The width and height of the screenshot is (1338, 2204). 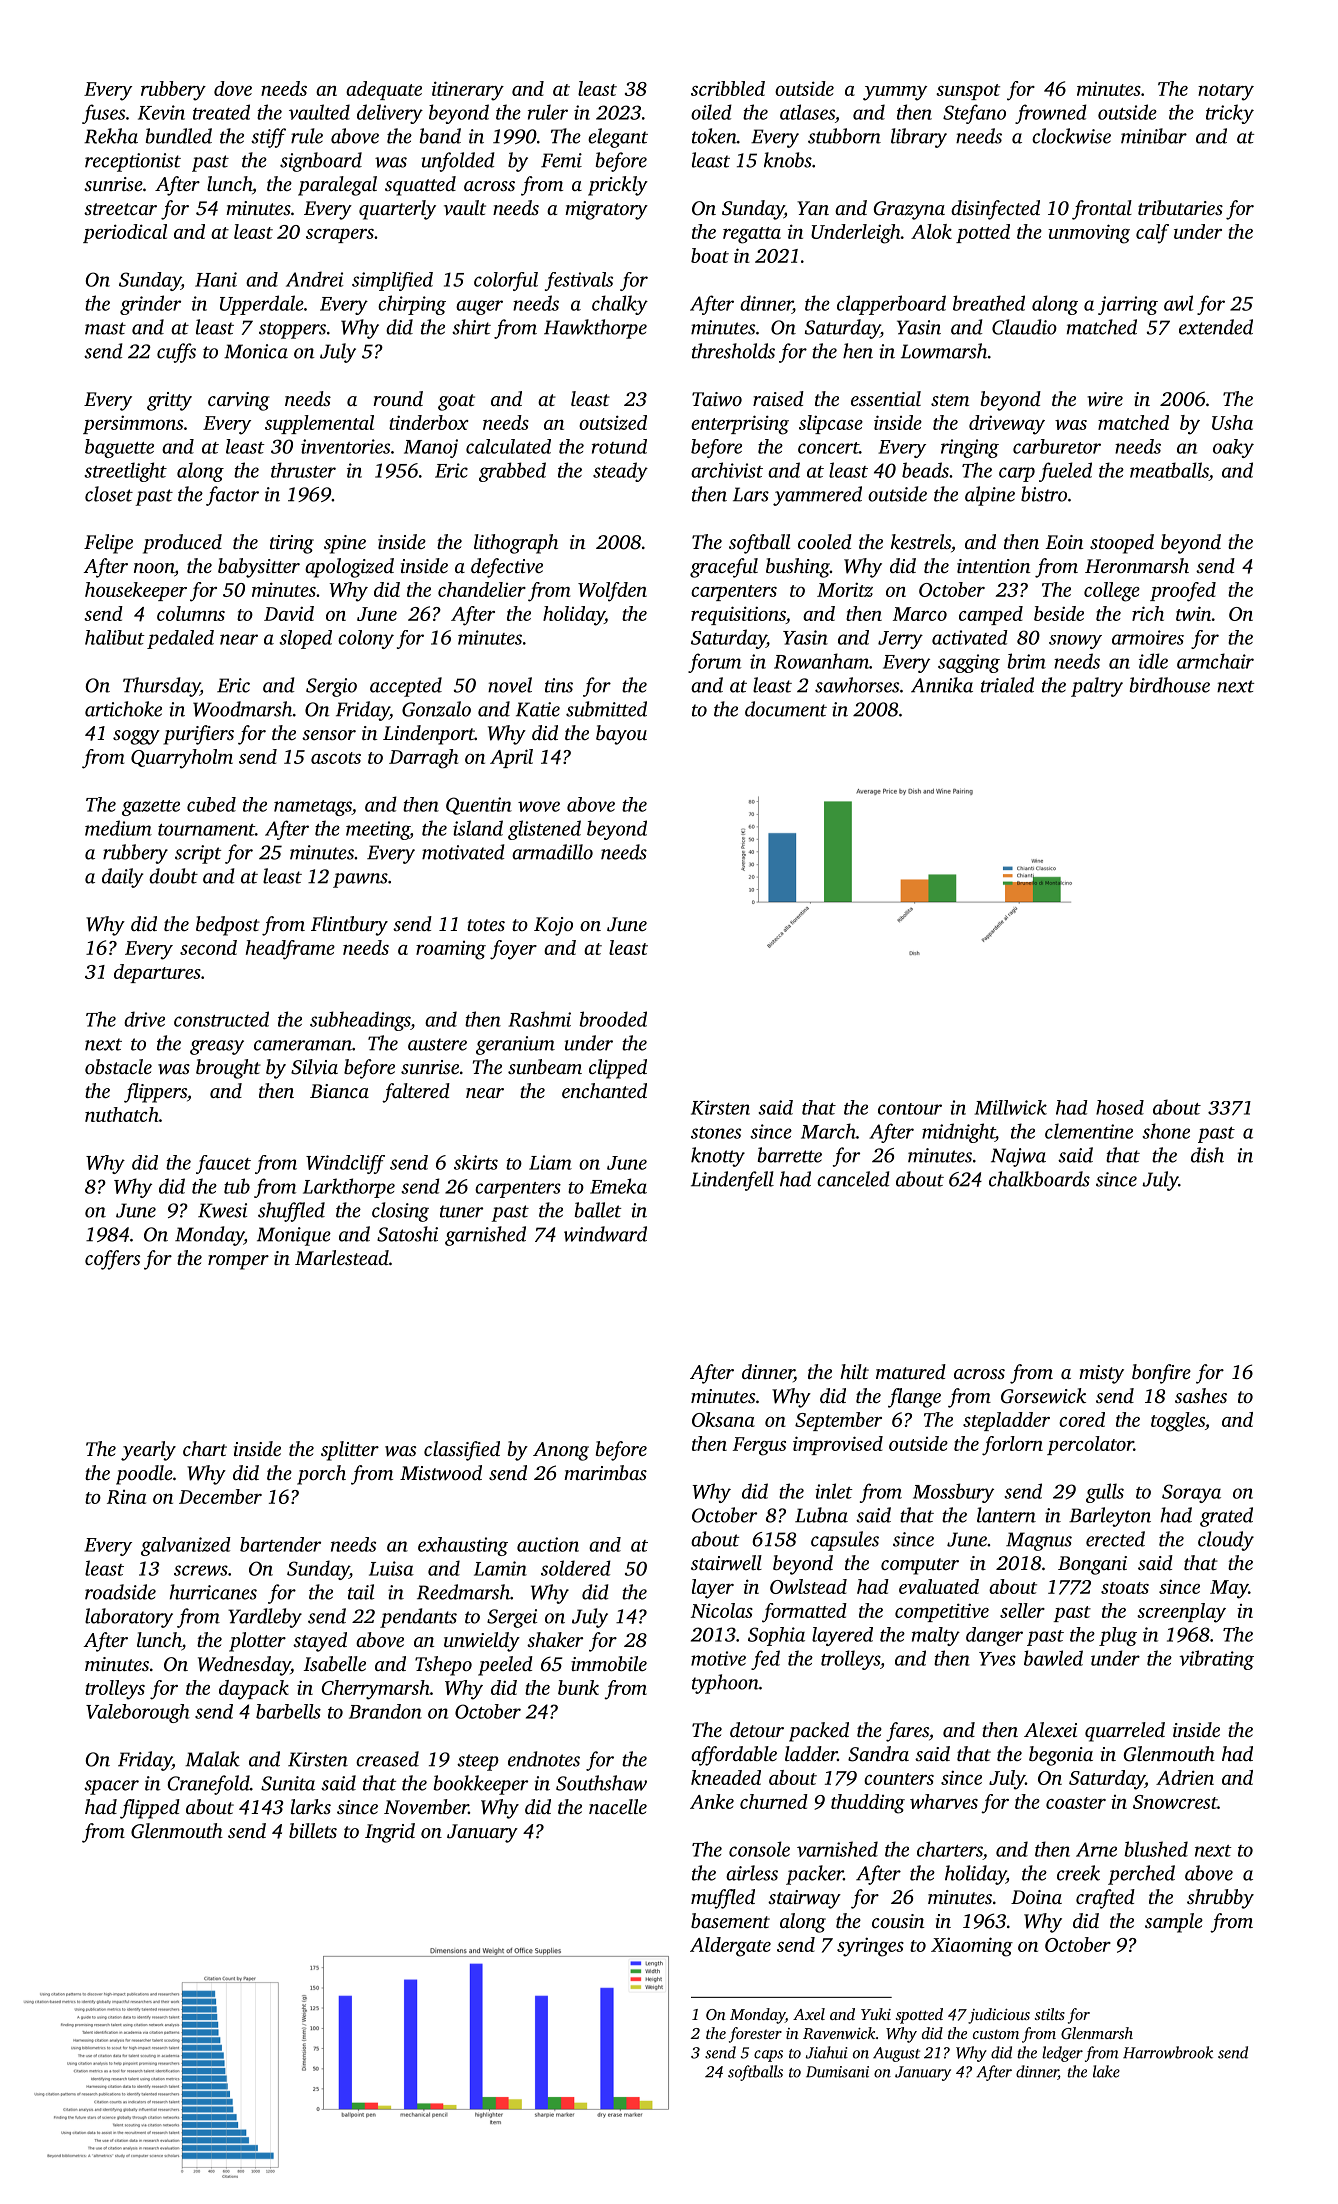 What do you see at coordinates (1105, 399) in the screenshot?
I see `wire` at bounding box center [1105, 399].
